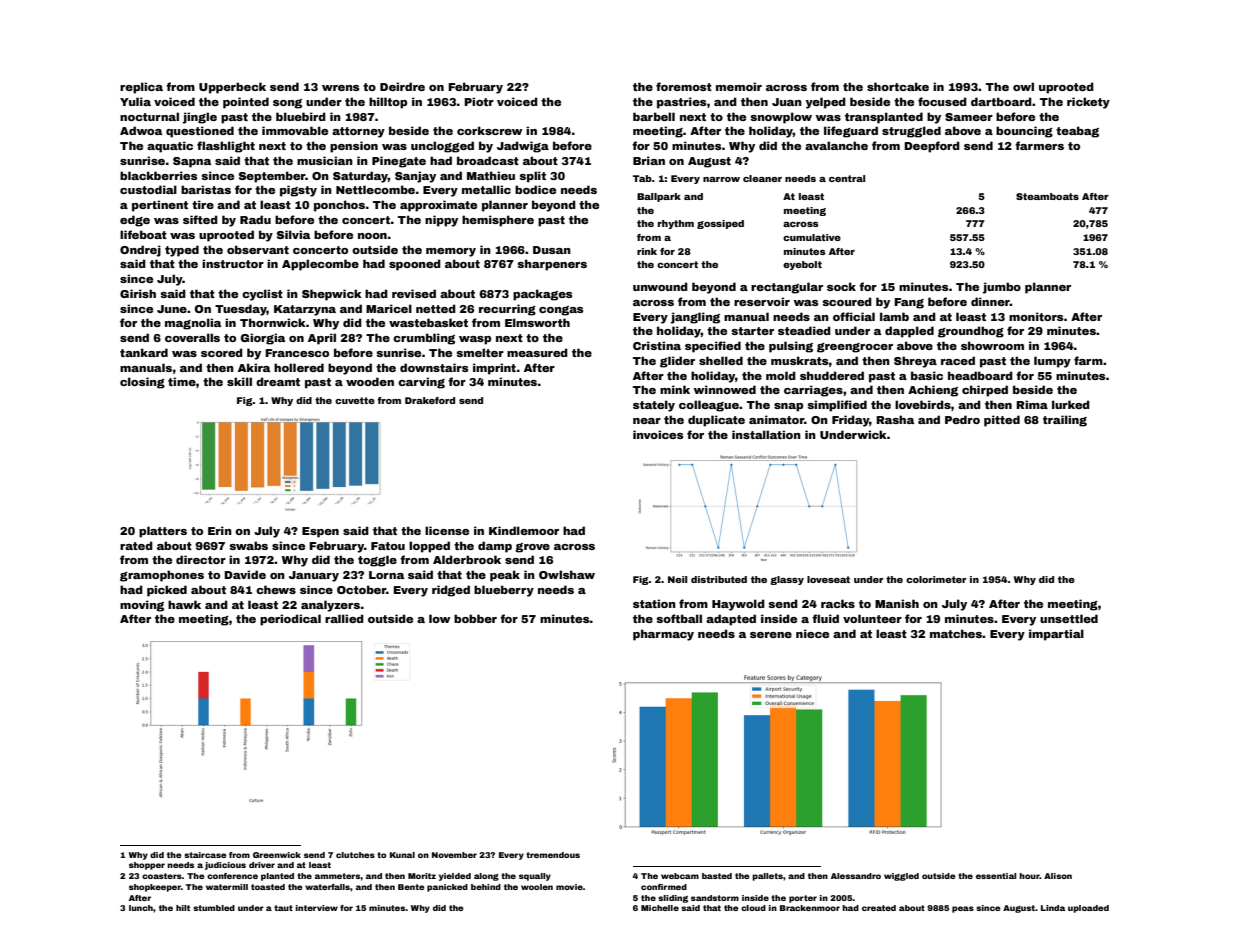 The height and width of the page is (952, 1233). Describe the element at coordinates (149, 116) in the page. I see `nocturnal` at that location.
